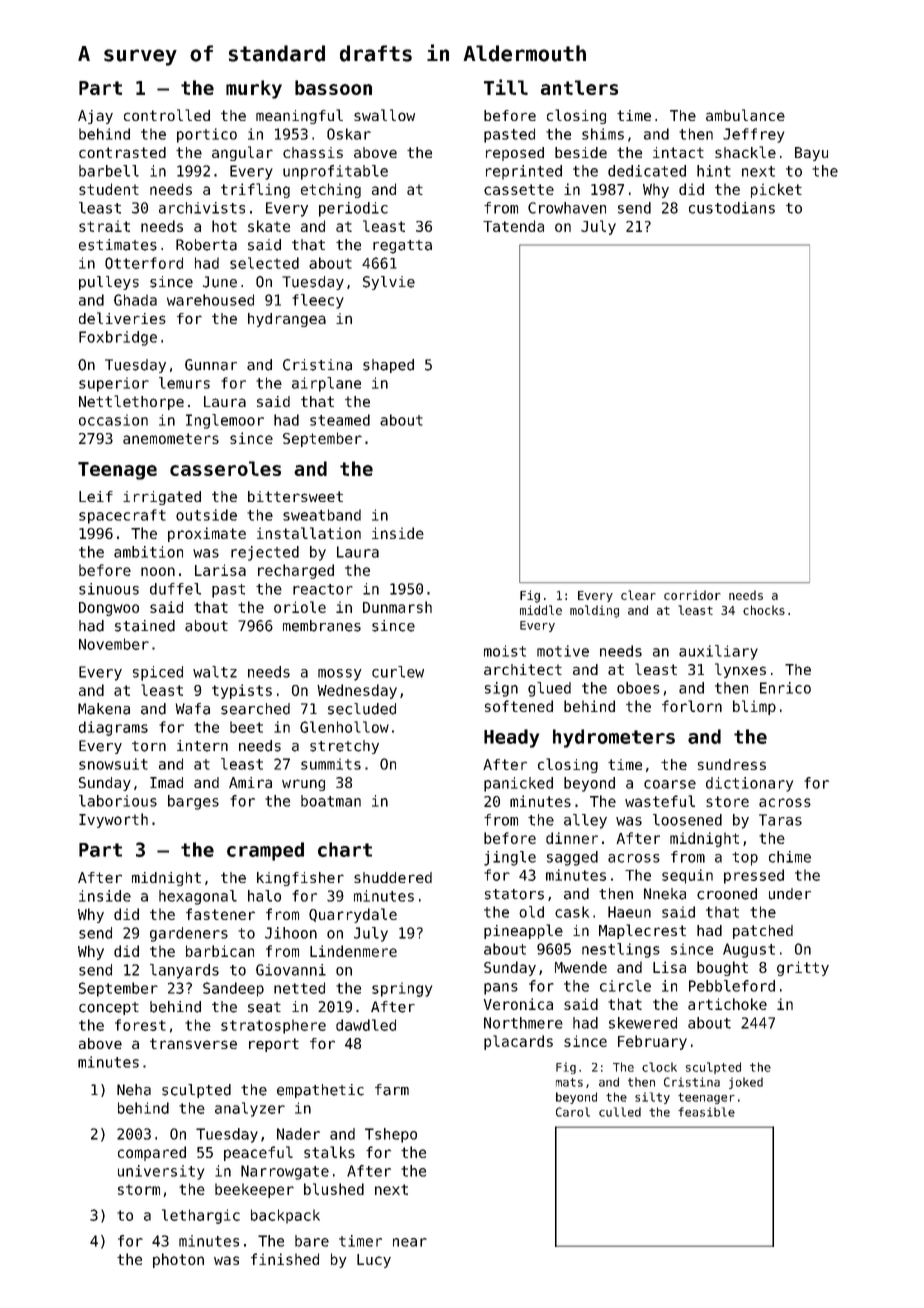 The image size is (924, 1308). Describe the element at coordinates (746, 1083) in the screenshot. I see `joked` at that location.
